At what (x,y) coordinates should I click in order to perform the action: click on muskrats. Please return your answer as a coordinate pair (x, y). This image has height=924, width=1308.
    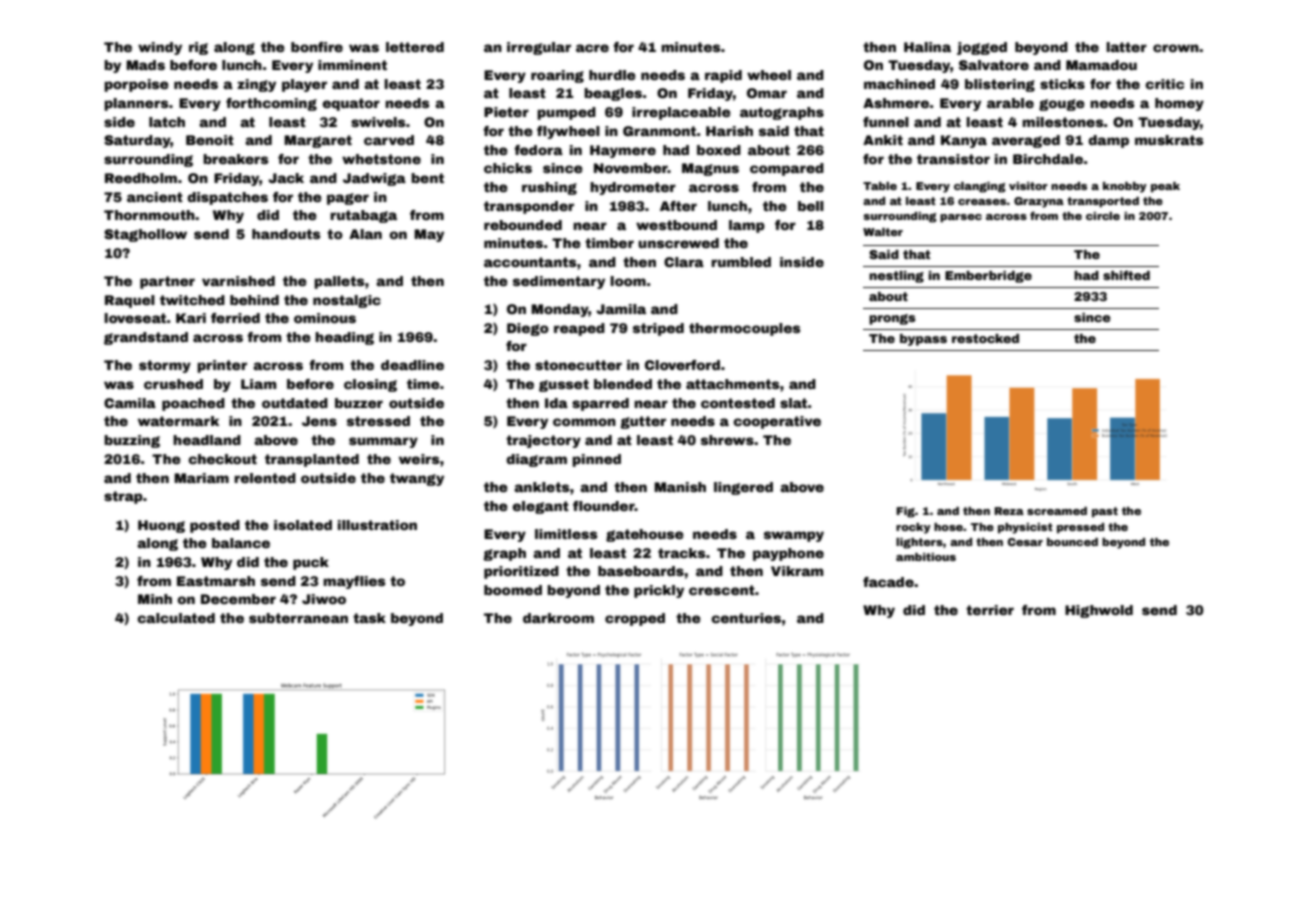
    Looking at the image, I should click on (1169, 140).
